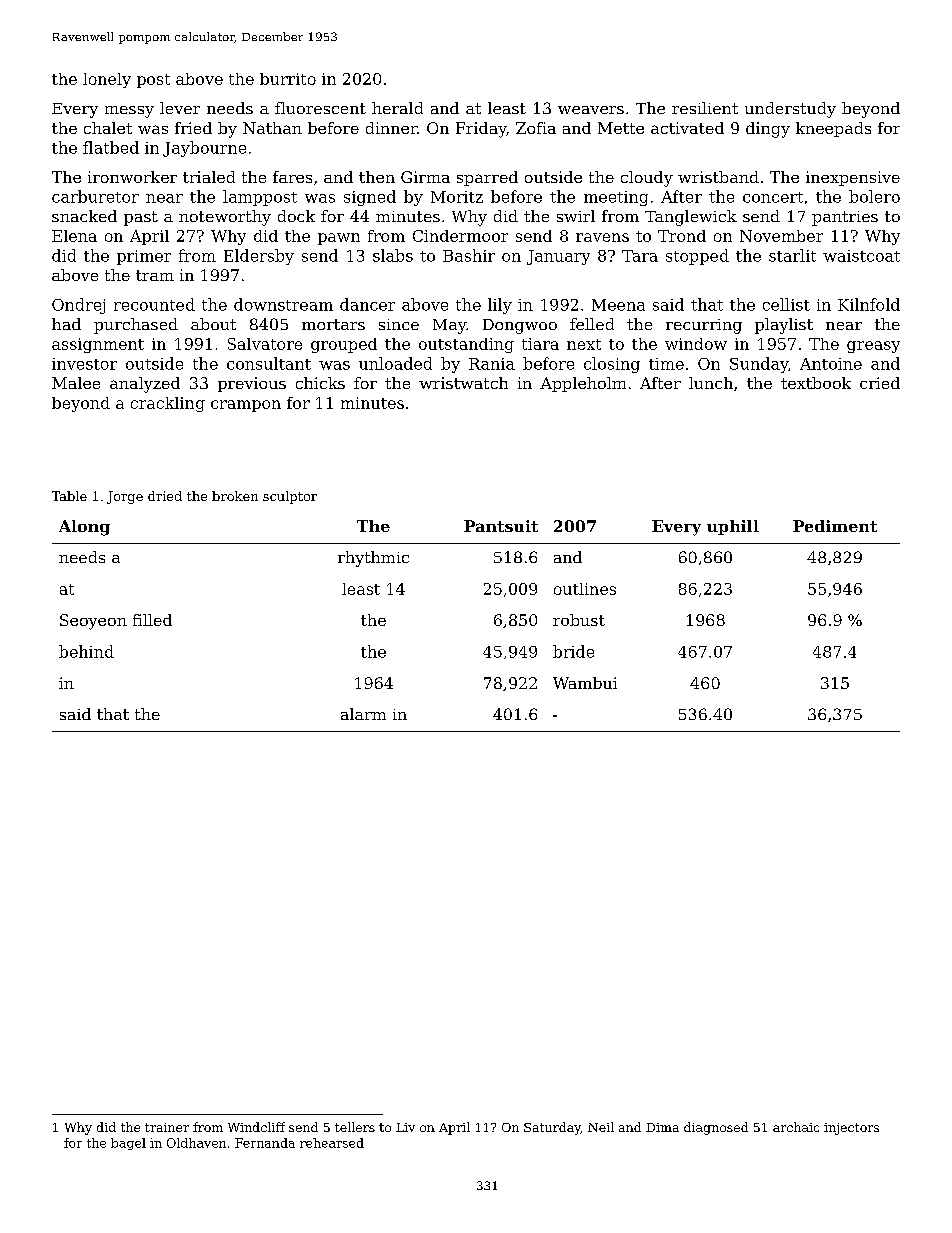 This screenshot has height=1233, width=952. I want to click on behind, so click(86, 651).
